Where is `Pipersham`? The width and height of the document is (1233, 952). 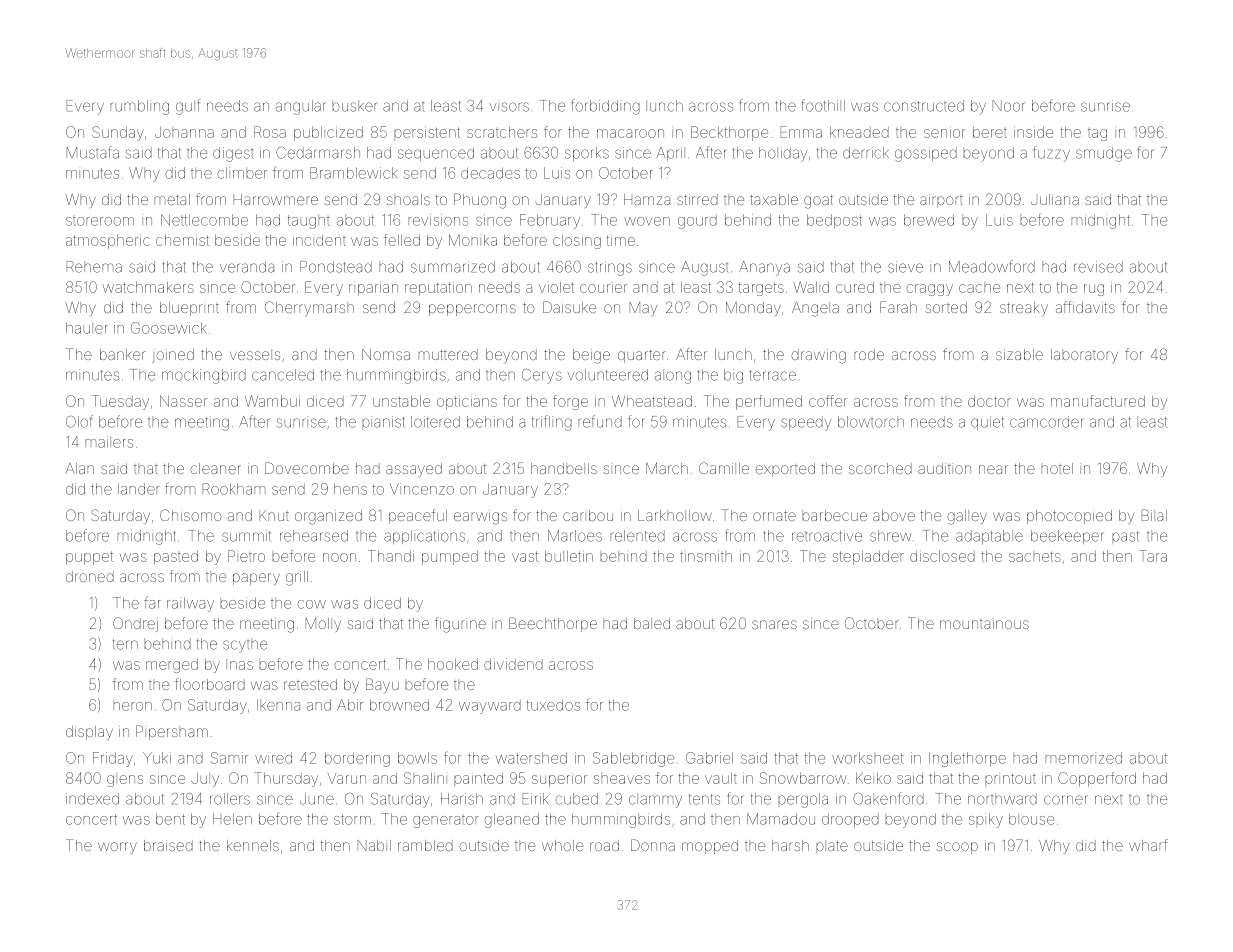
Pipersham is located at coordinates (172, 732).
